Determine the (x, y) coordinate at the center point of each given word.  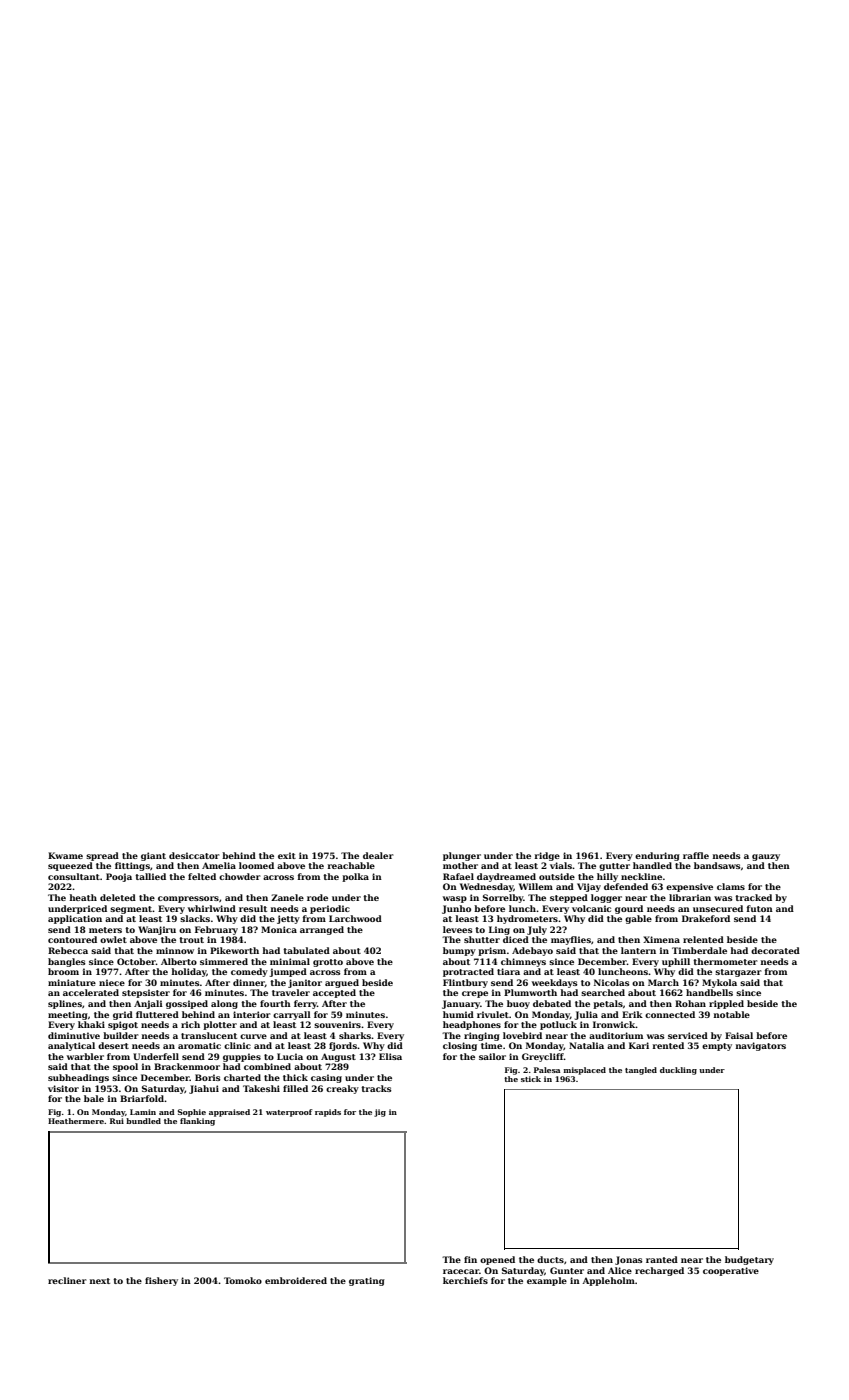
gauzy (766, 857)
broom (63, 971)
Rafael (458, 876)
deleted (118, 897)
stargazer (738, 973)
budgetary (749, 1260)
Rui (117, 1121)
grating (367, 1281)
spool (125, 1067)
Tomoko (243, 1280)
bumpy (459, 951)
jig (380, 1113)
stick (531, 1079)
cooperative (731, 1271)
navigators (761, 1046)
